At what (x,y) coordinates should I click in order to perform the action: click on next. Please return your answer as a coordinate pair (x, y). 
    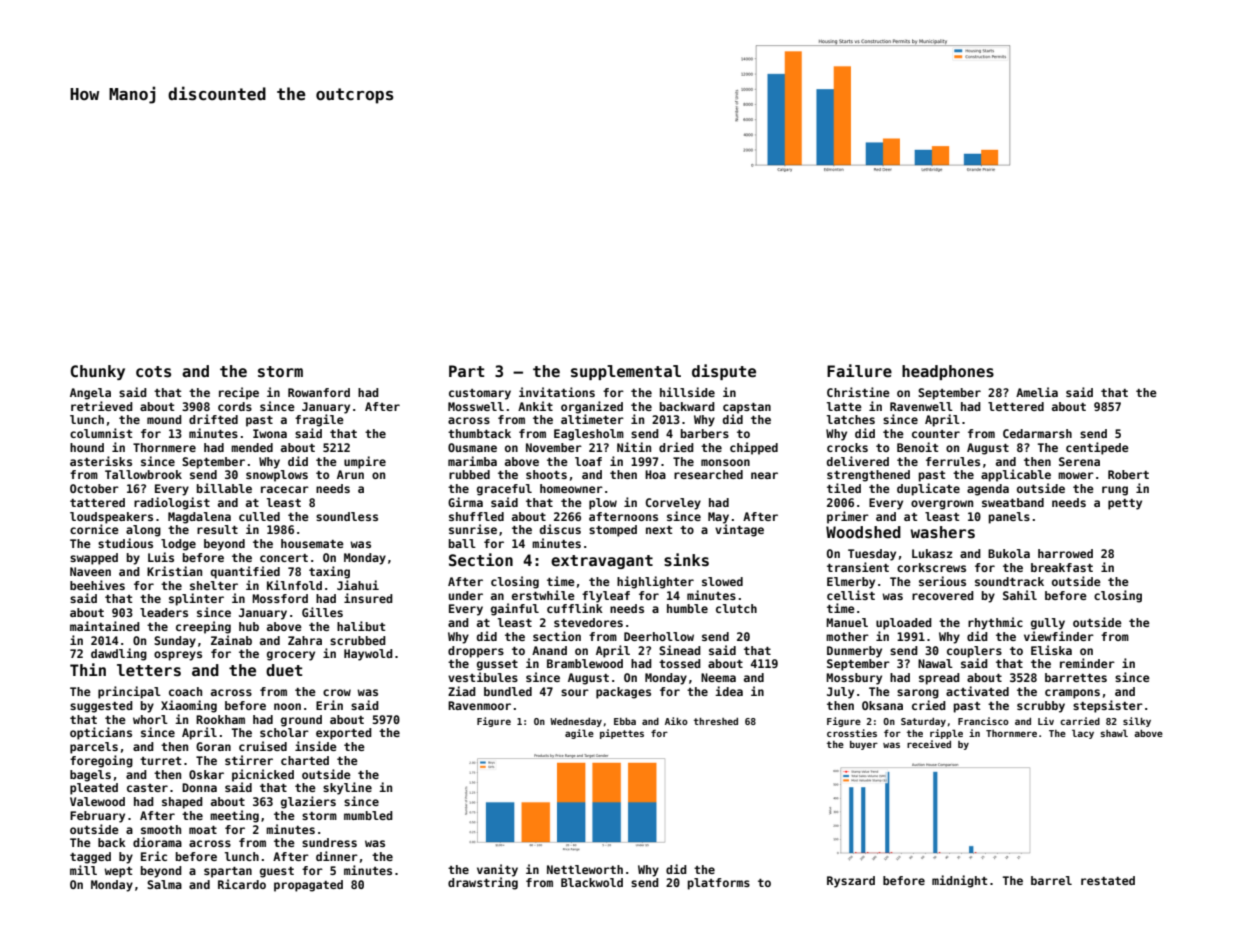
    Looking at the image, I should click on (659, 530).
